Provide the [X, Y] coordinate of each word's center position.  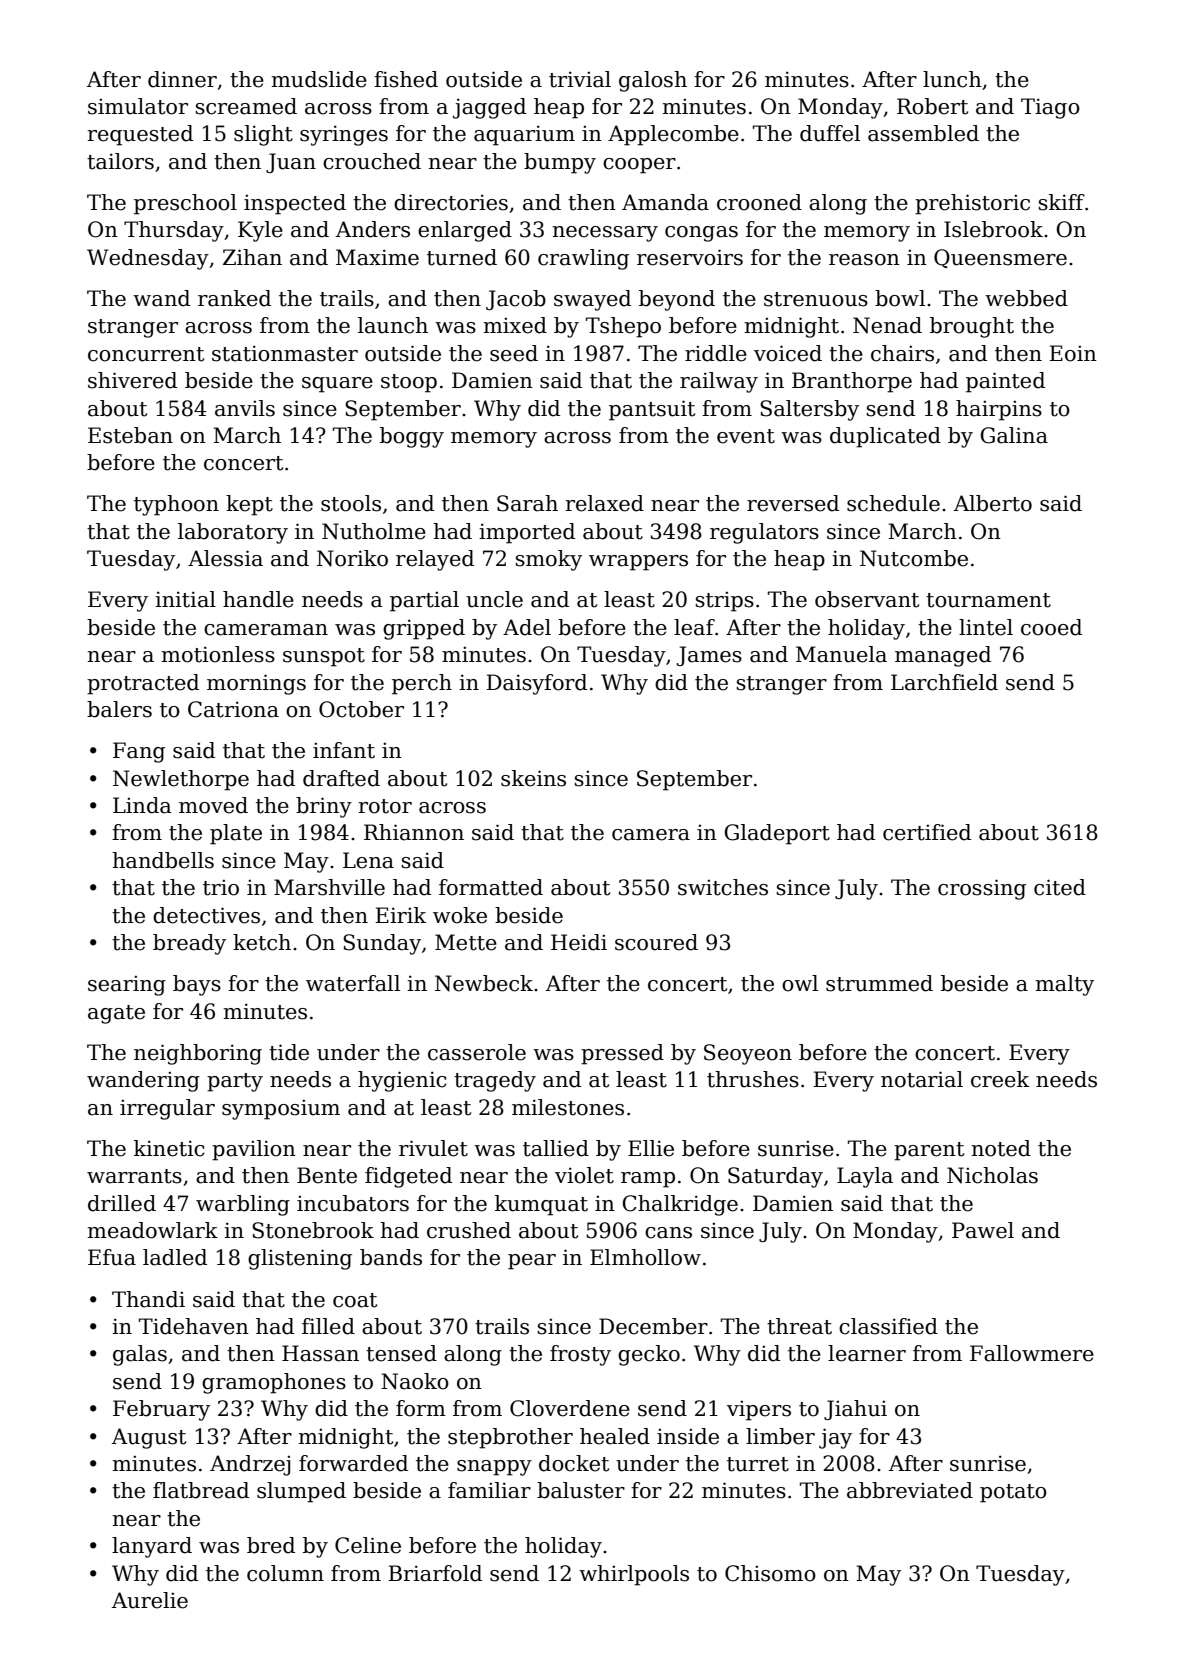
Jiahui [855, 1410]
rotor [385, 806]
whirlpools [634, 1575]
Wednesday [148, 259]
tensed [401, 1353]
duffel [830, 133]
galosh [653, 81]
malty [1064, 985]
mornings [256, 684]
